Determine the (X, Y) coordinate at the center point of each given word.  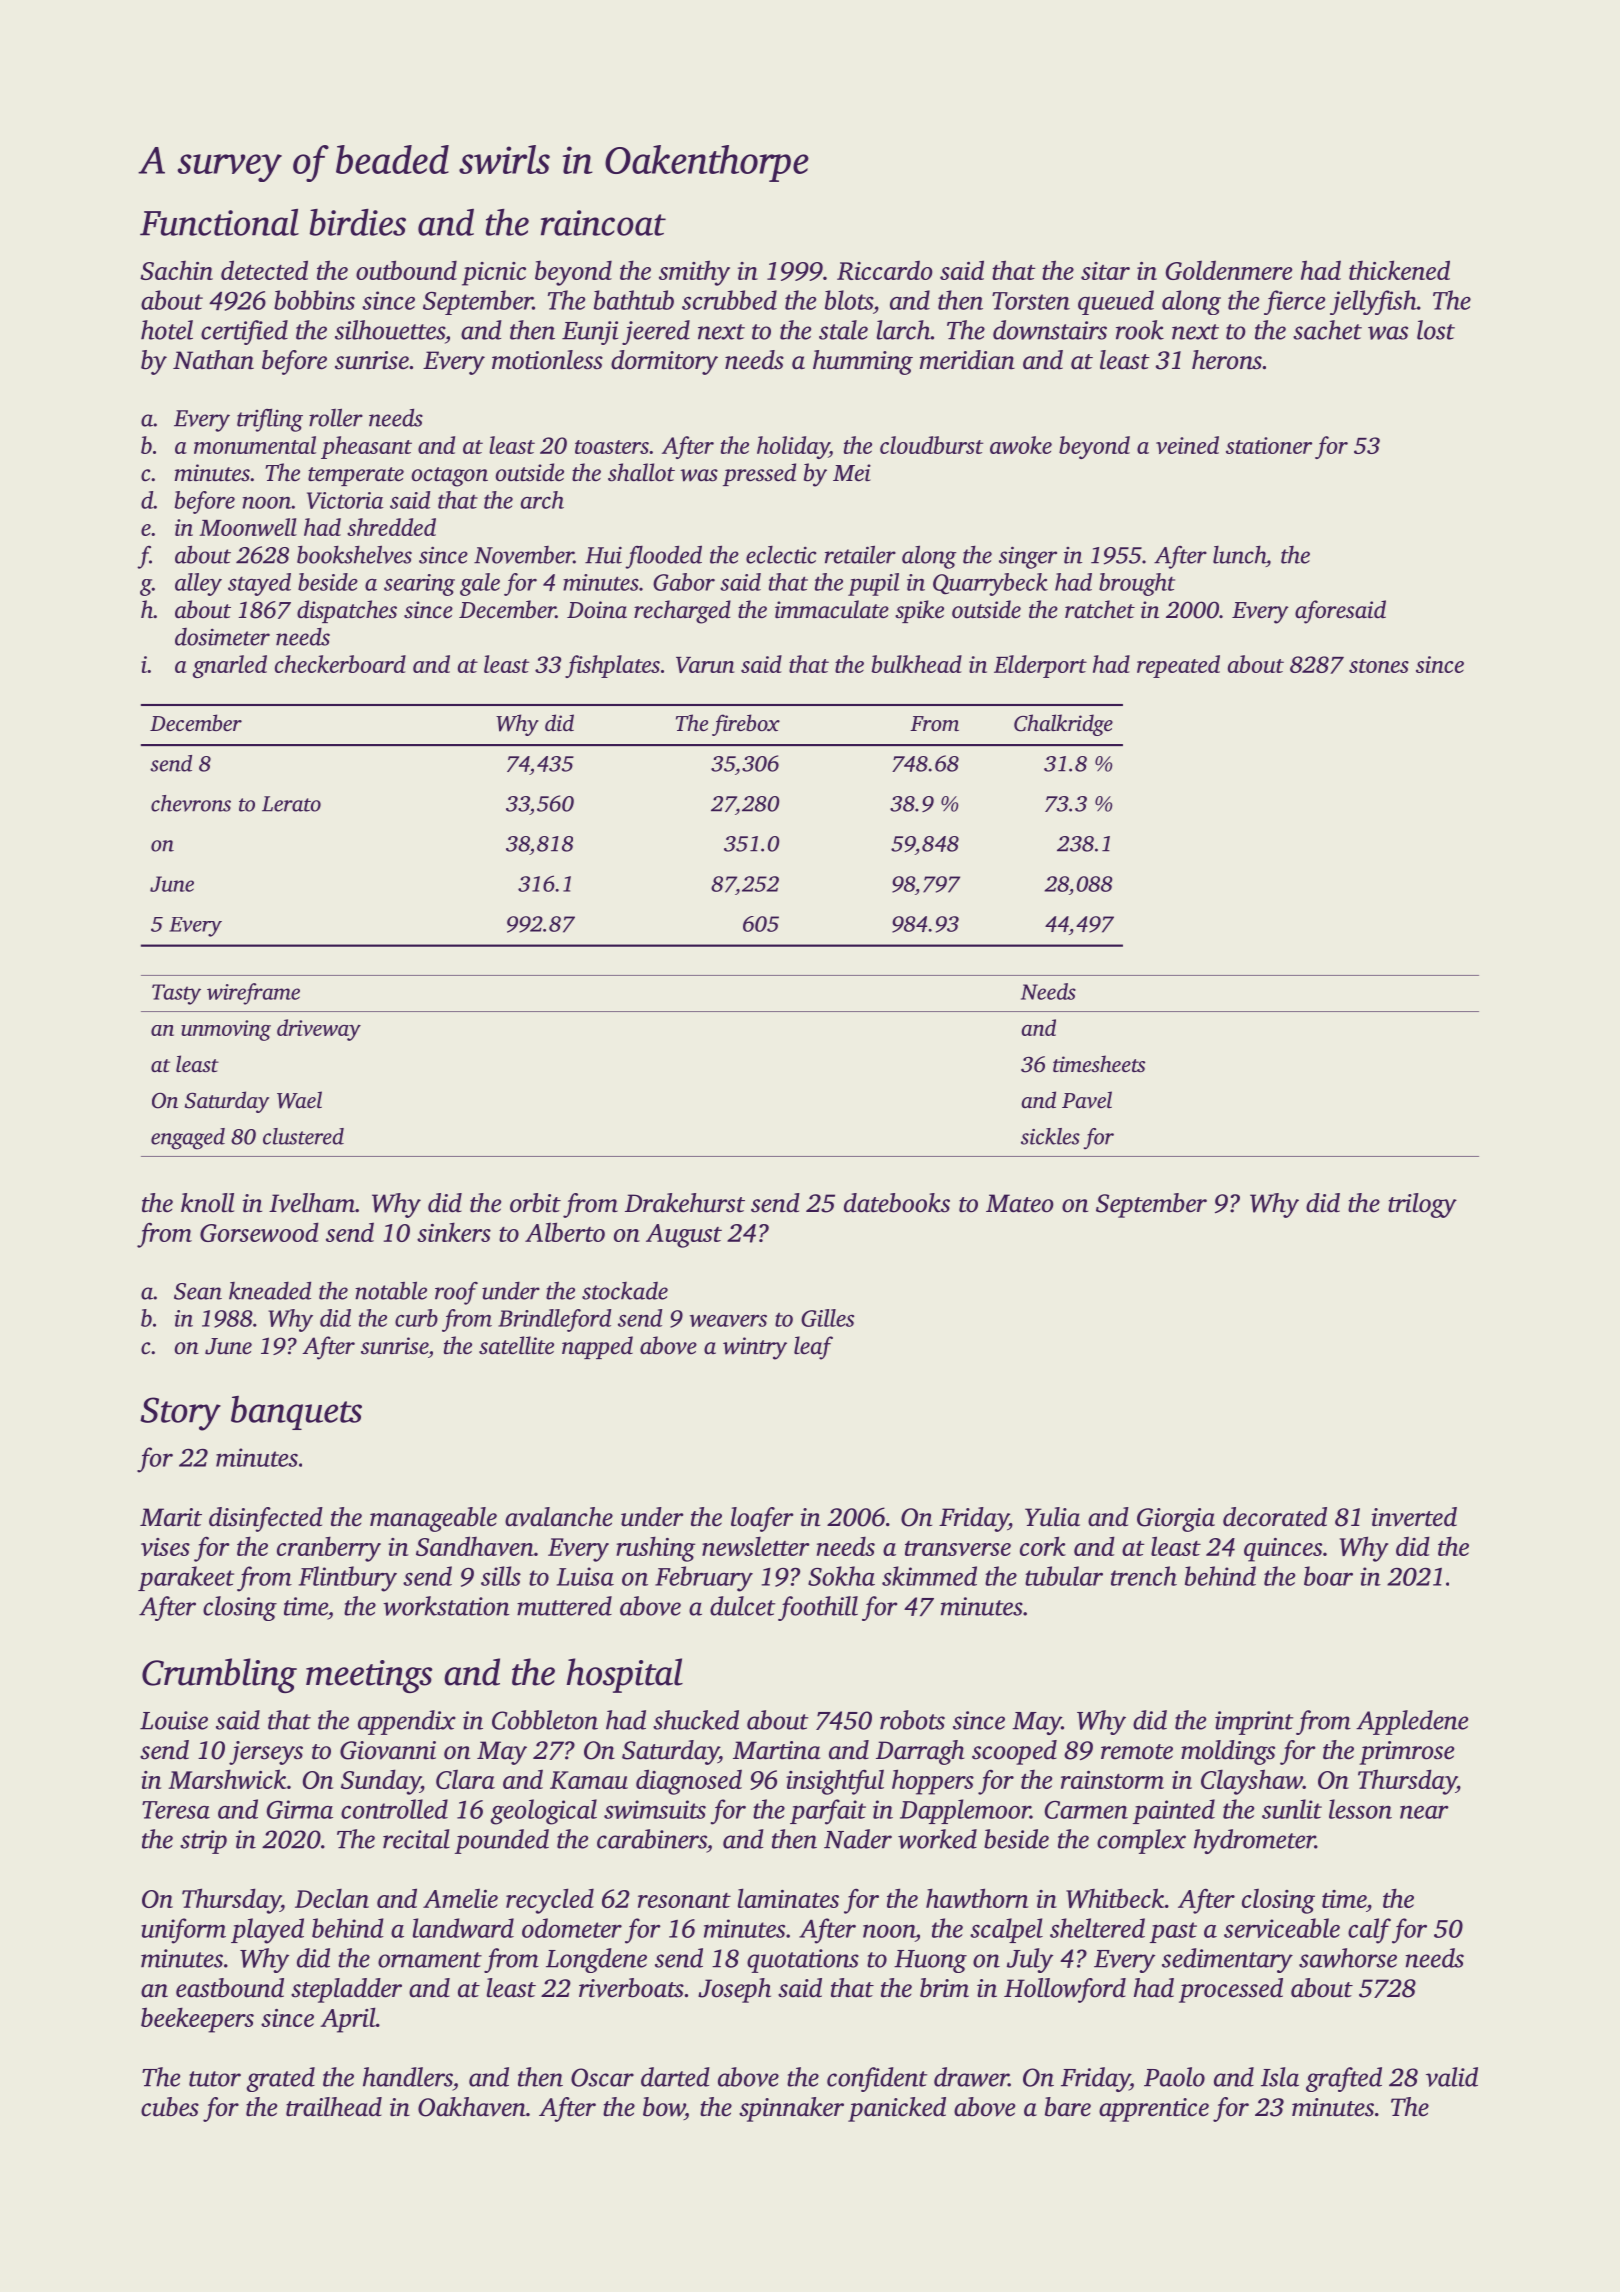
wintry (755, 1348)
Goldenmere (1229, 270)
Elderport (1040, 666)
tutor (215, 2079)
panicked (897, 2109)
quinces (1283, 1550)
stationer (1269, 445)
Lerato (291, 804)
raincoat (603, 223)
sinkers (454, 1232)
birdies (358, 222)
